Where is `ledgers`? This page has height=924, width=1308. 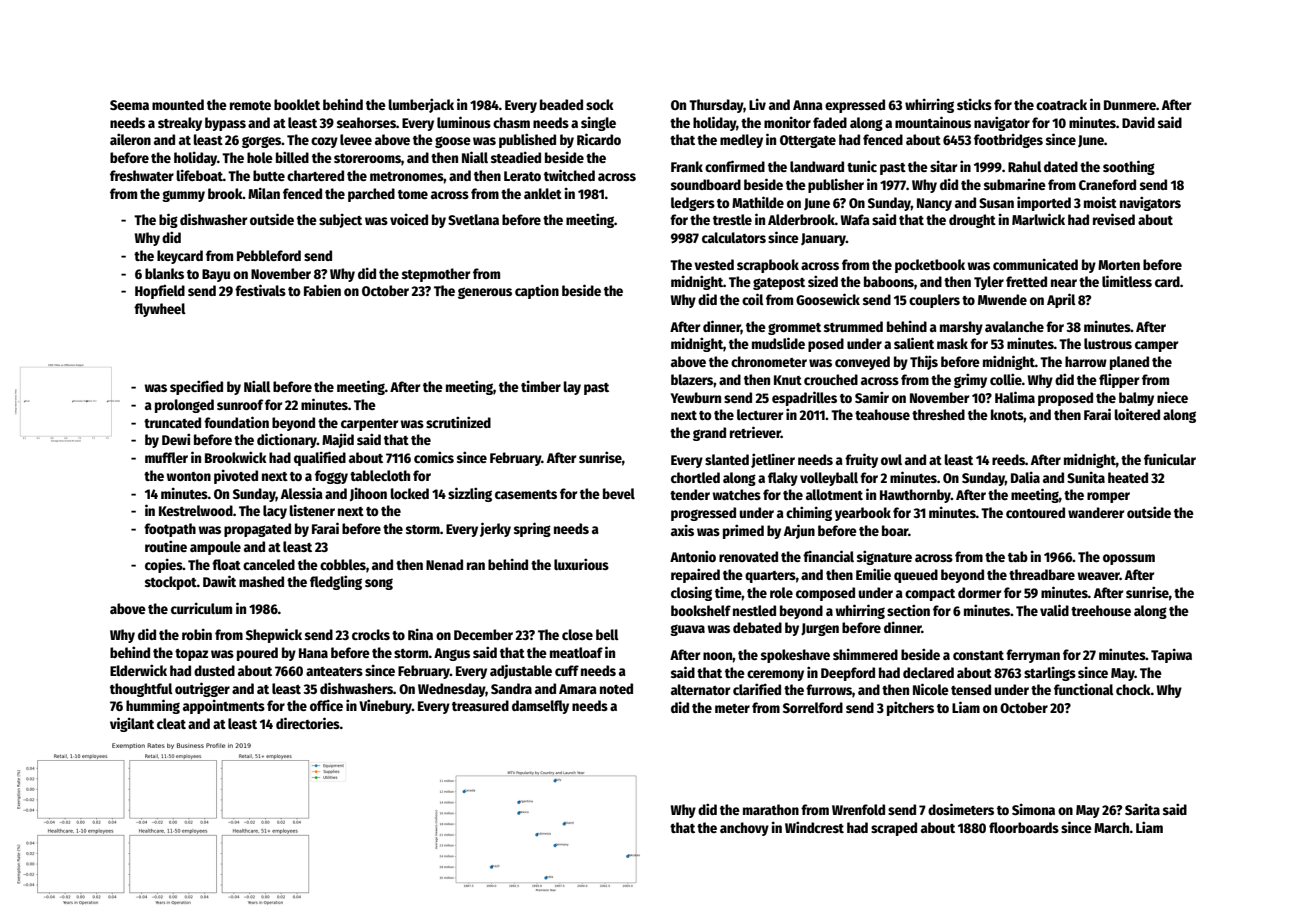
ledgers is located at coordinates (693, 204).
